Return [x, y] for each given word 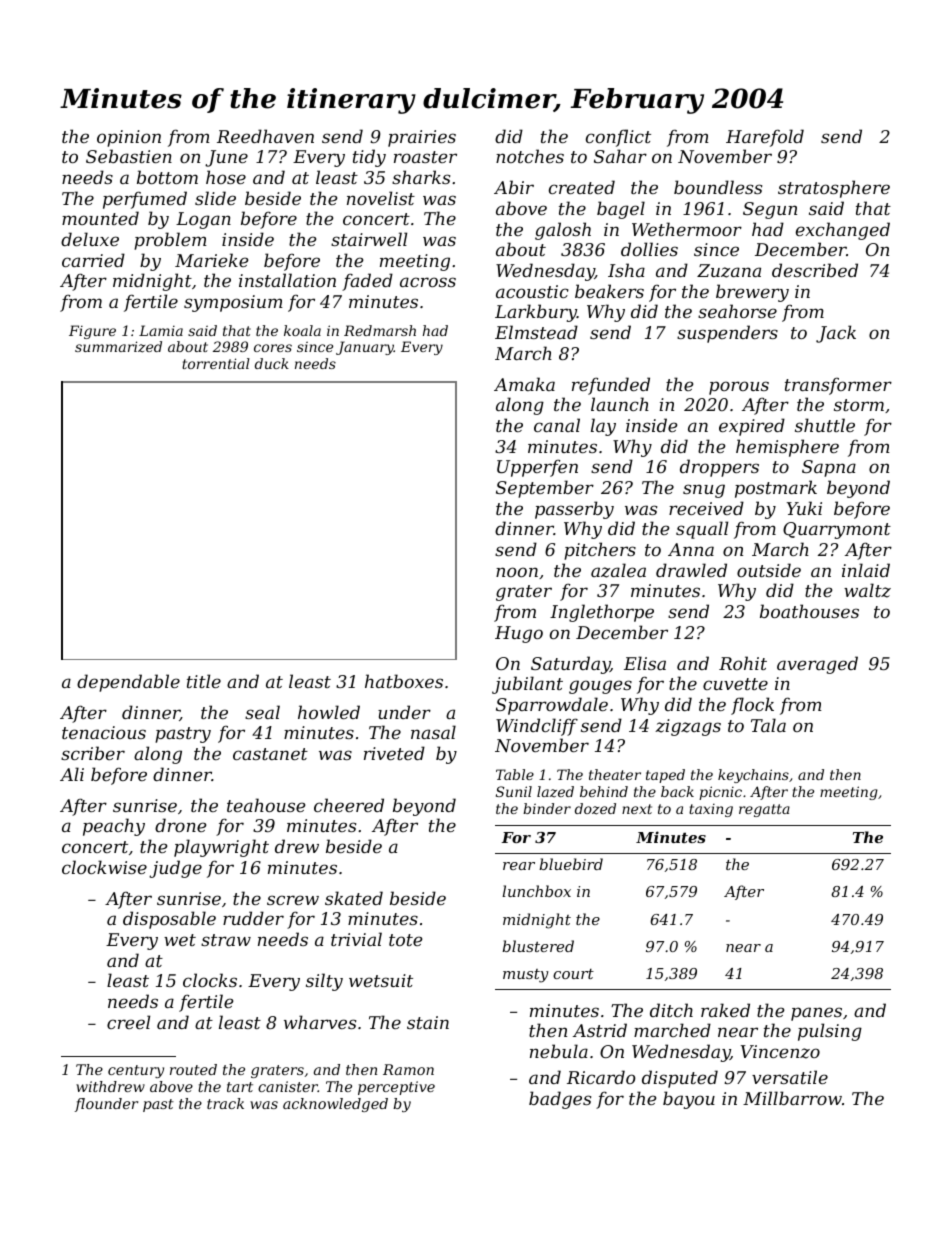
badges [560, 1100]
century [136, 1071]
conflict [618, 138]
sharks [421, 177]
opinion [129, 138]
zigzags [688, 727]
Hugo [519, 634]
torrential [216, 363]
